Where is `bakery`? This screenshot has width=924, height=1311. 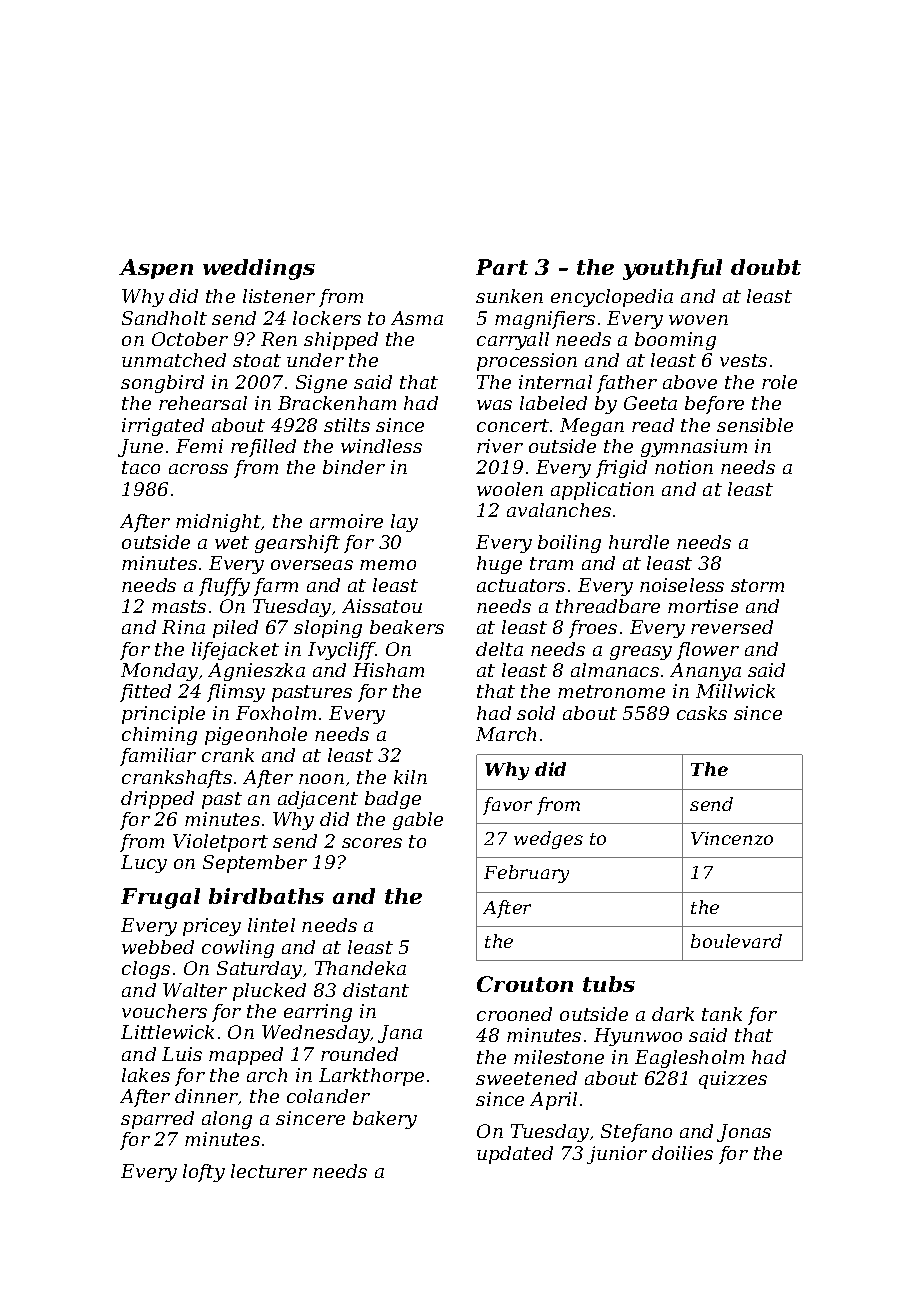 bakery is located at coordinates (385, 1120).
